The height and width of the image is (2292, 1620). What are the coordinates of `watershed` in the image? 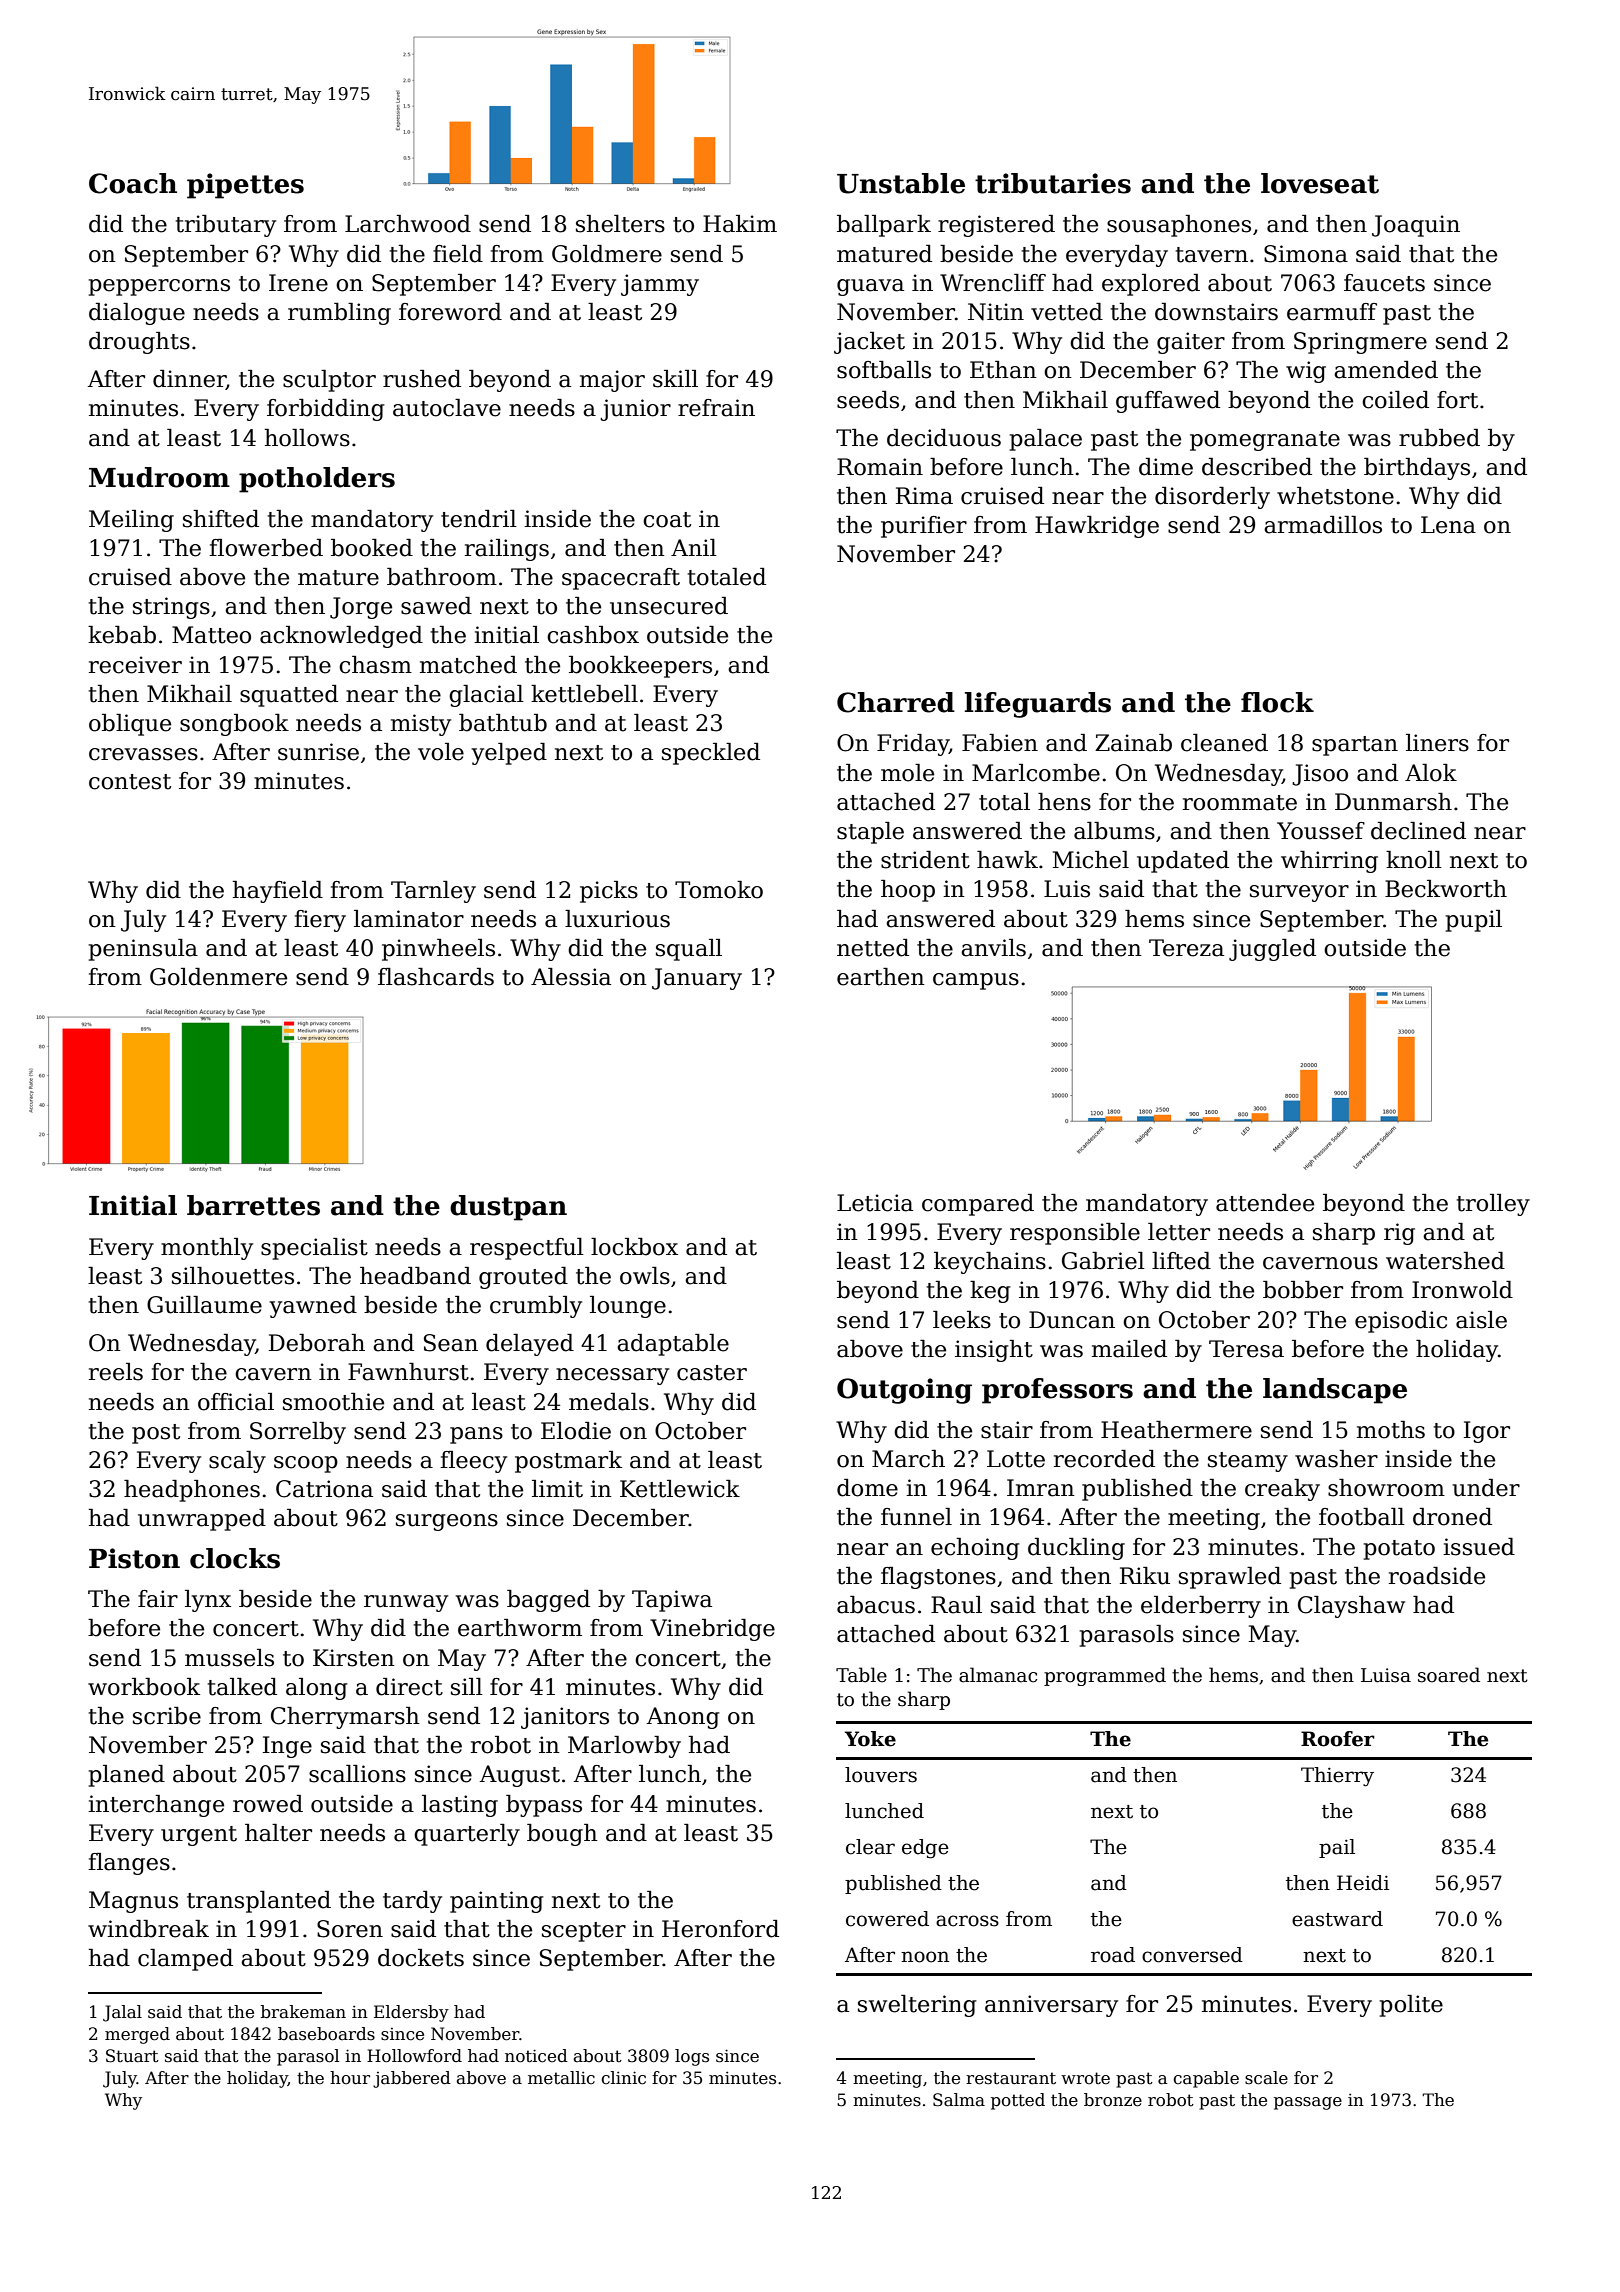 It's located at (1445, 1261).
